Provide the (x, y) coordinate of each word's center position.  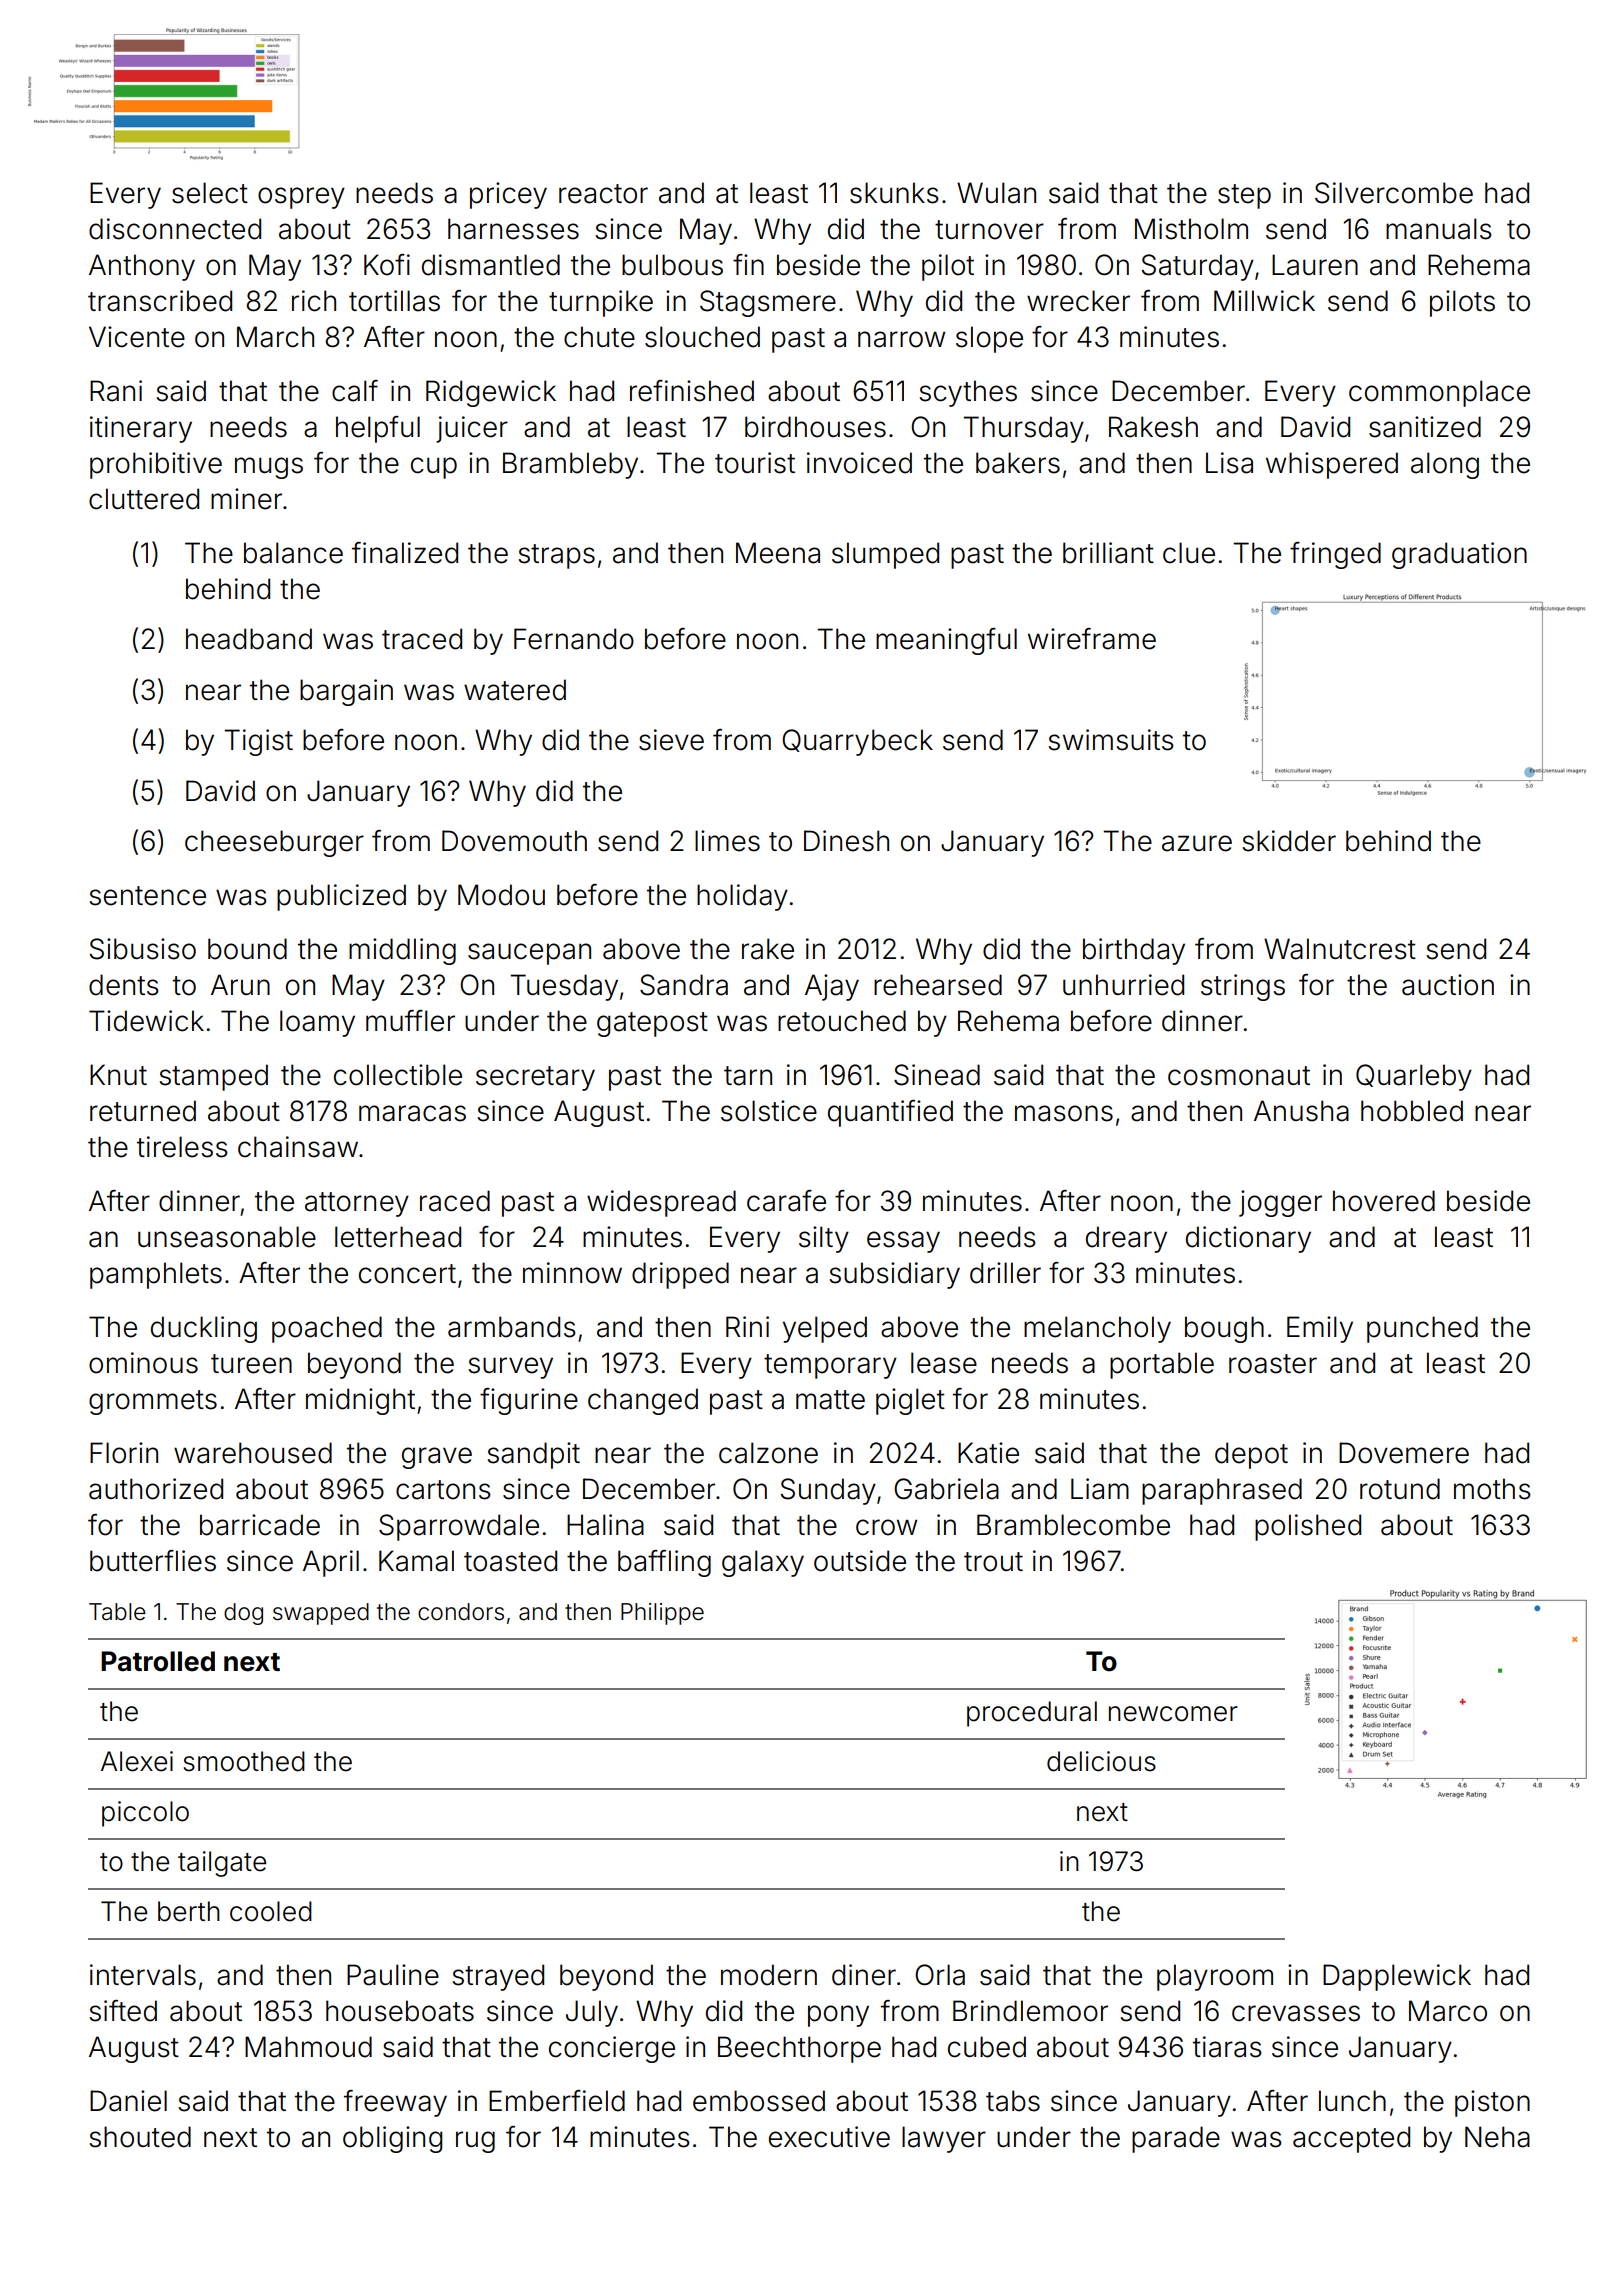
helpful (378, 429)
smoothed (244, 1761)
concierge (612, 2049)
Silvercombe (1394, 193)
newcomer (1173, 1714)
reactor (603, 194)
